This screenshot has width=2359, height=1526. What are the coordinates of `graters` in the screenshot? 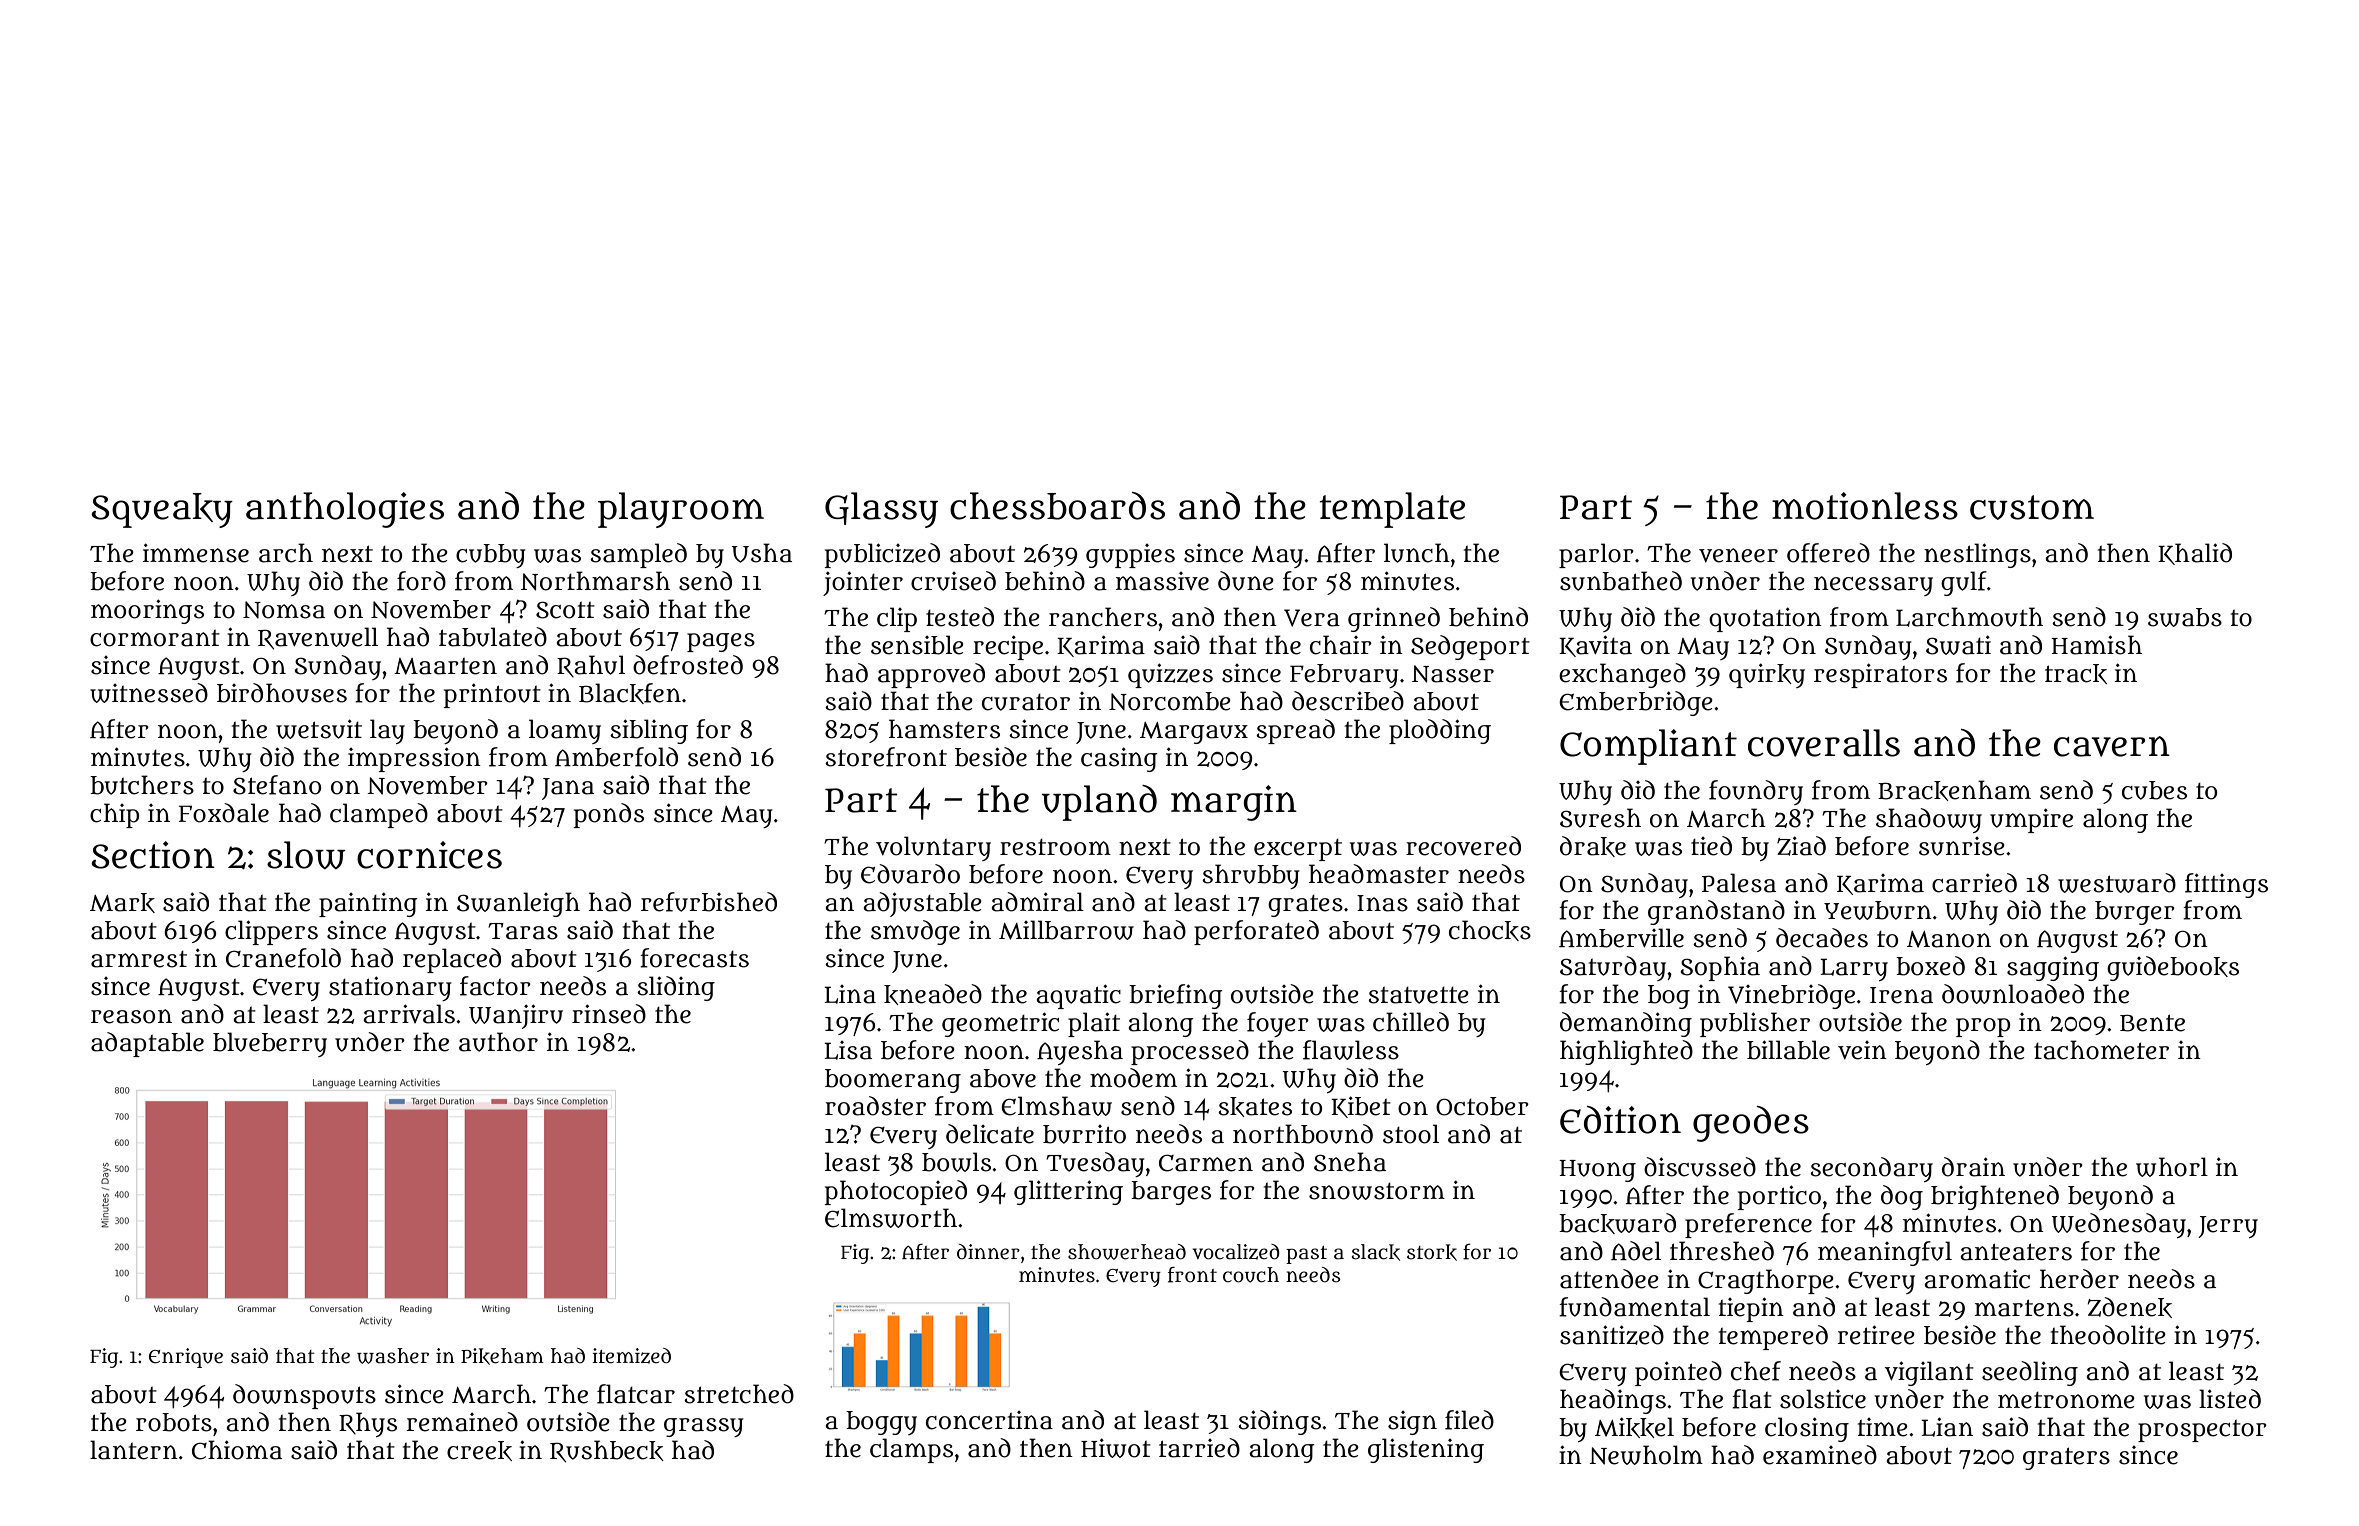 It's located at (2066, 1458).
